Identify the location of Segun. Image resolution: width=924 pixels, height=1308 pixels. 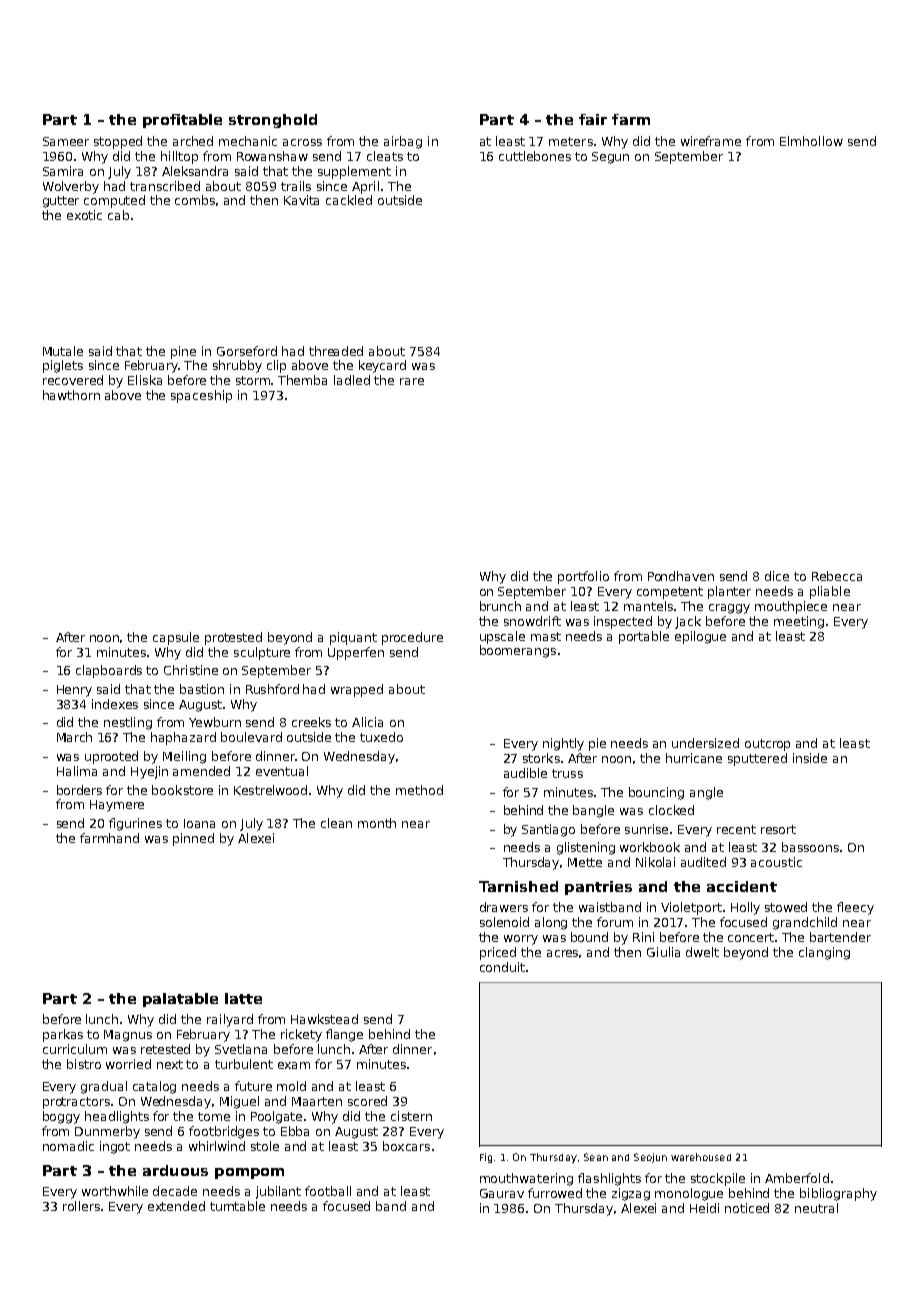
(610, 158).
